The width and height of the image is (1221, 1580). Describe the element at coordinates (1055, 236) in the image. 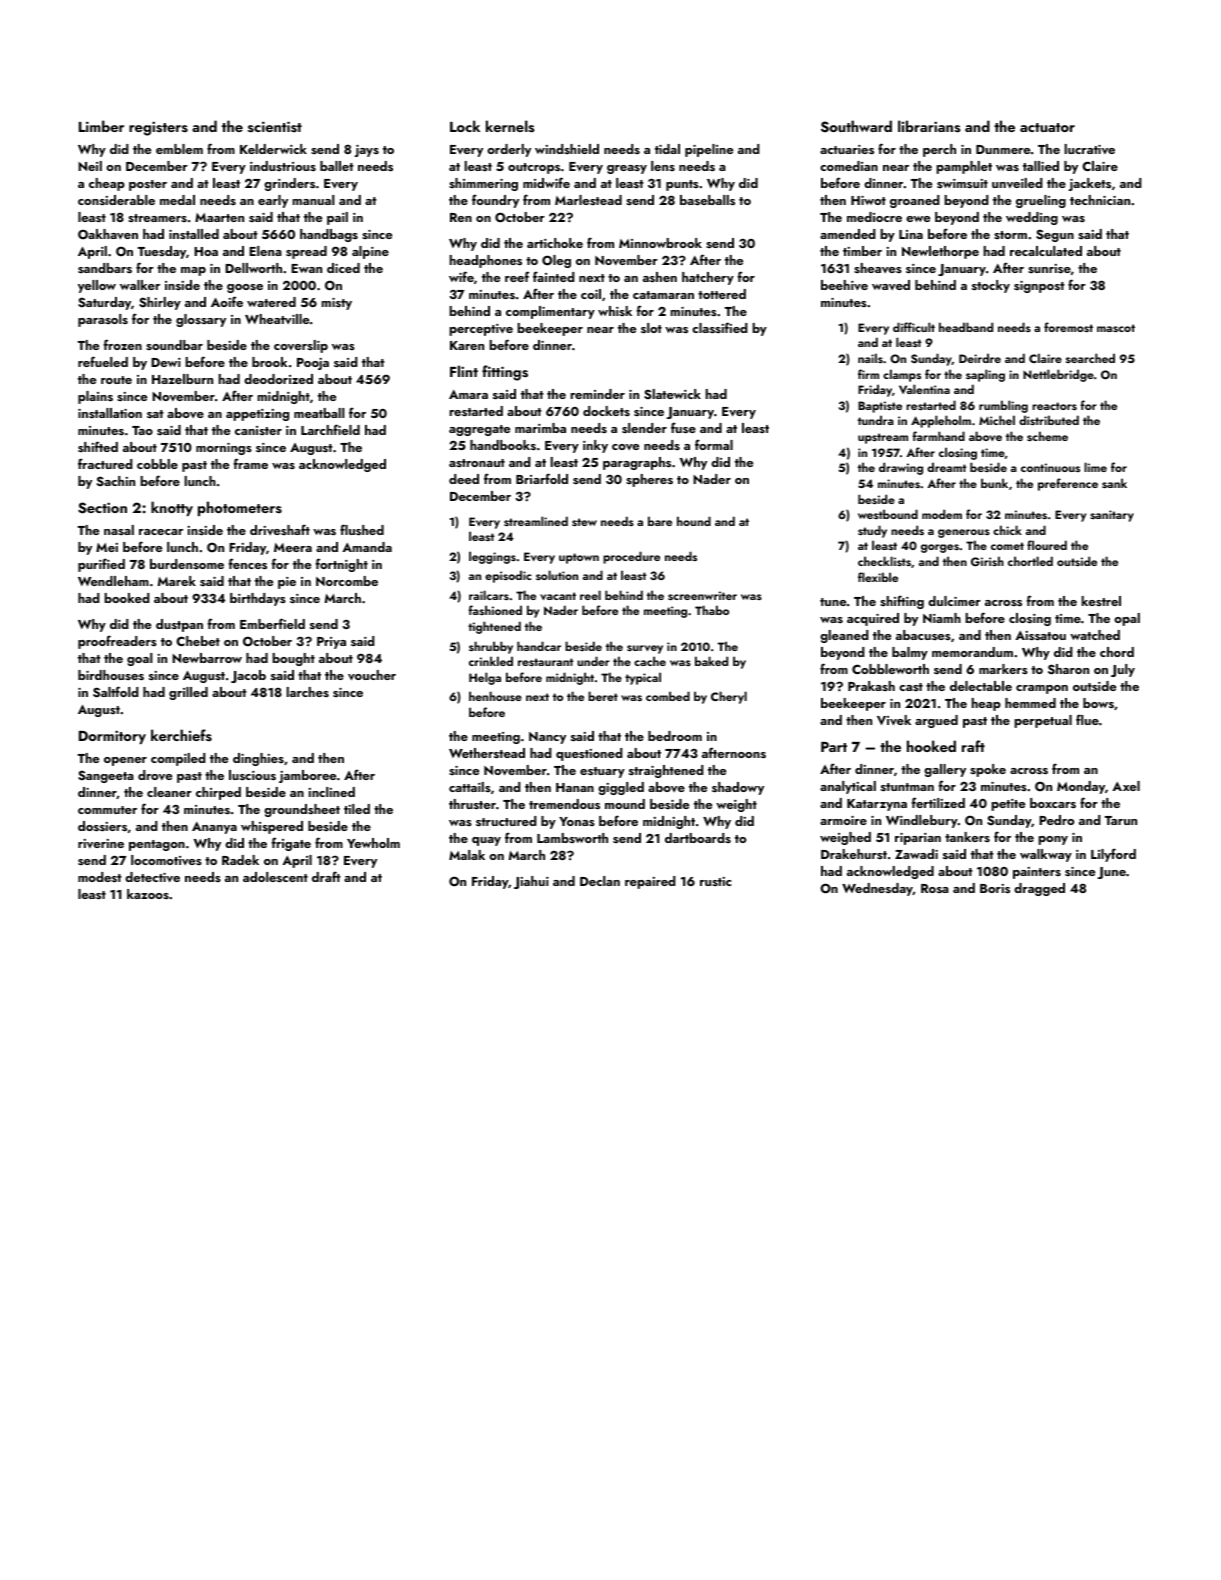

I see `Segun` at that location.
